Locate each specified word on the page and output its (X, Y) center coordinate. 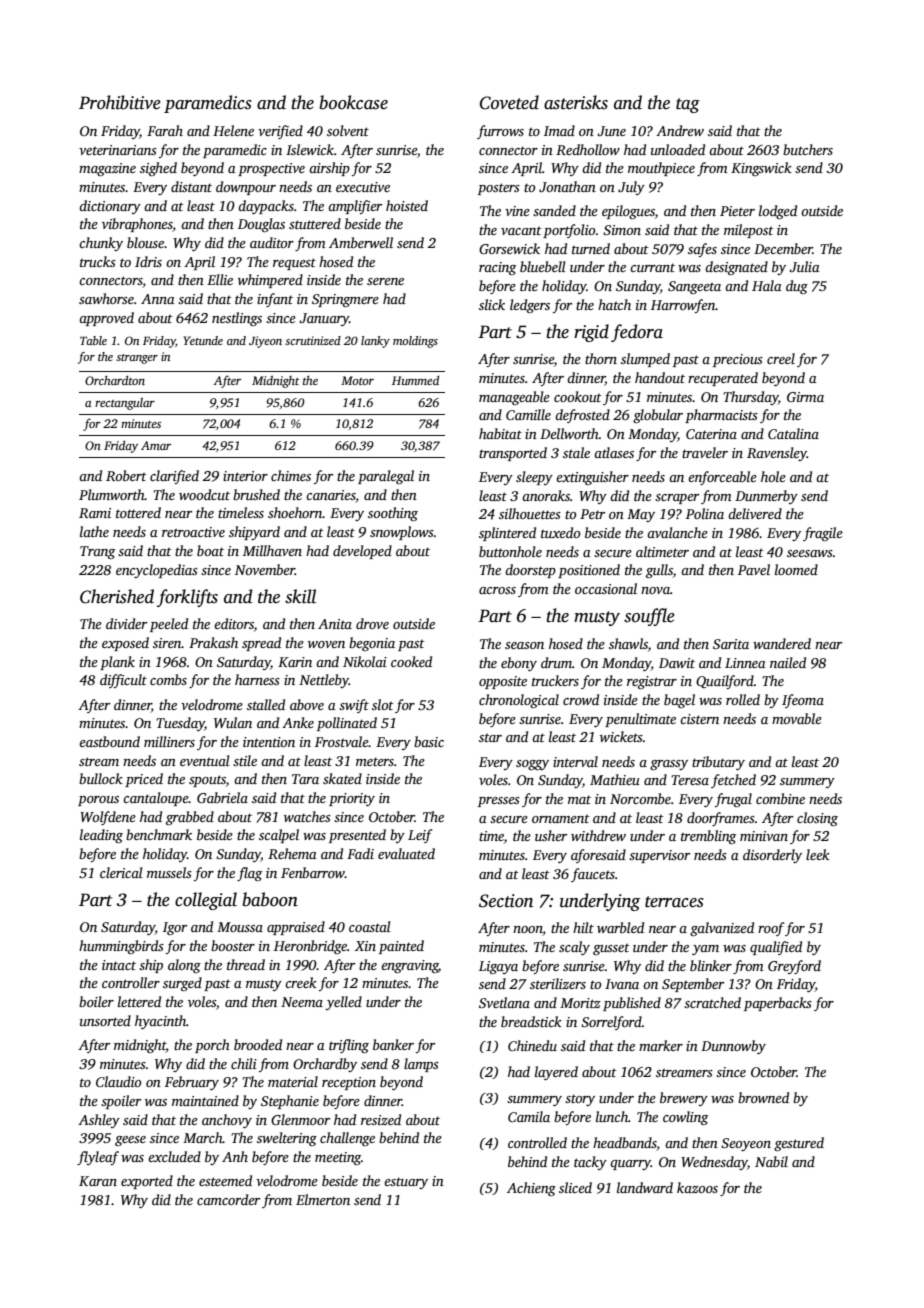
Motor (357, 380)
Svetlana (504, 1002)
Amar (156, 445)
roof (771, 929)
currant (652, 267)
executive (363, 187)
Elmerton (323, 1199)
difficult (123, 681)
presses (499, 802)
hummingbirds (121, 947)
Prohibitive (120, 102)
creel (781, 358)
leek (818, 854)
